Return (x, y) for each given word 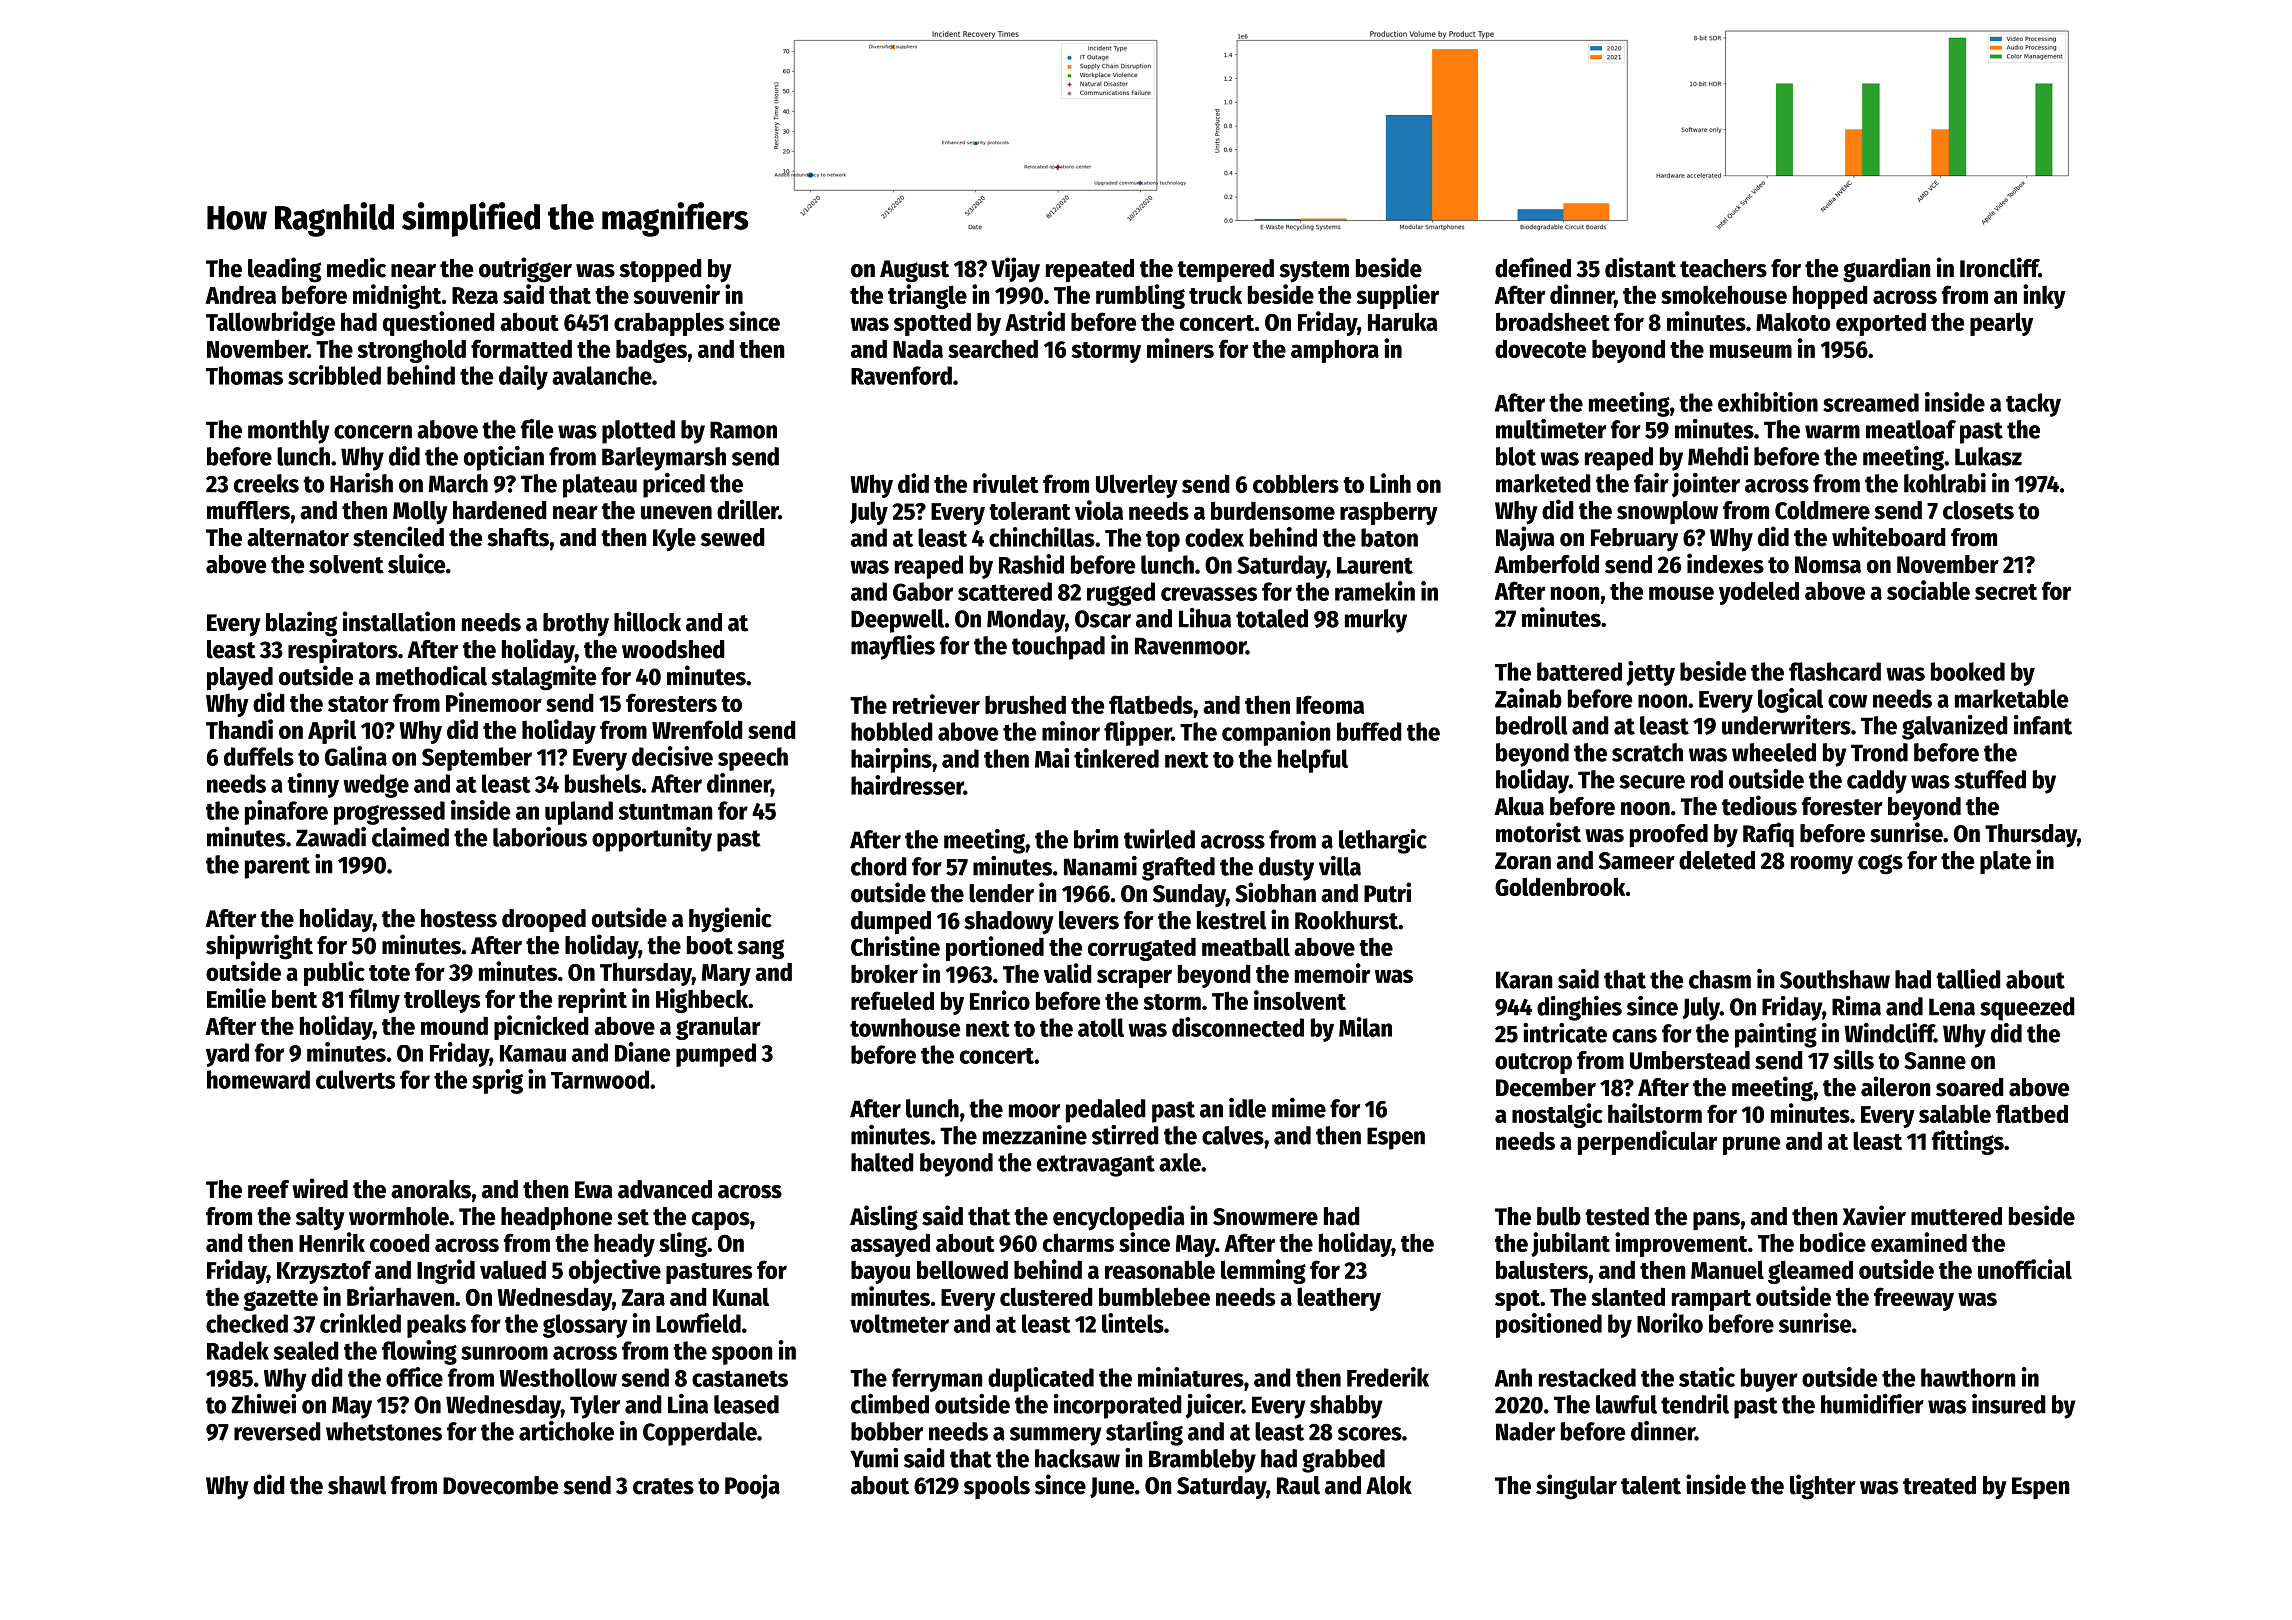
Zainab (1528, 698)
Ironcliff (1999, 267)
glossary (585, 1326)
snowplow (1667, 512)
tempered (1225, 270)
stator (358, 704)
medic (356, 267)
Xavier (1874, 1215)
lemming (1263, 1271)
